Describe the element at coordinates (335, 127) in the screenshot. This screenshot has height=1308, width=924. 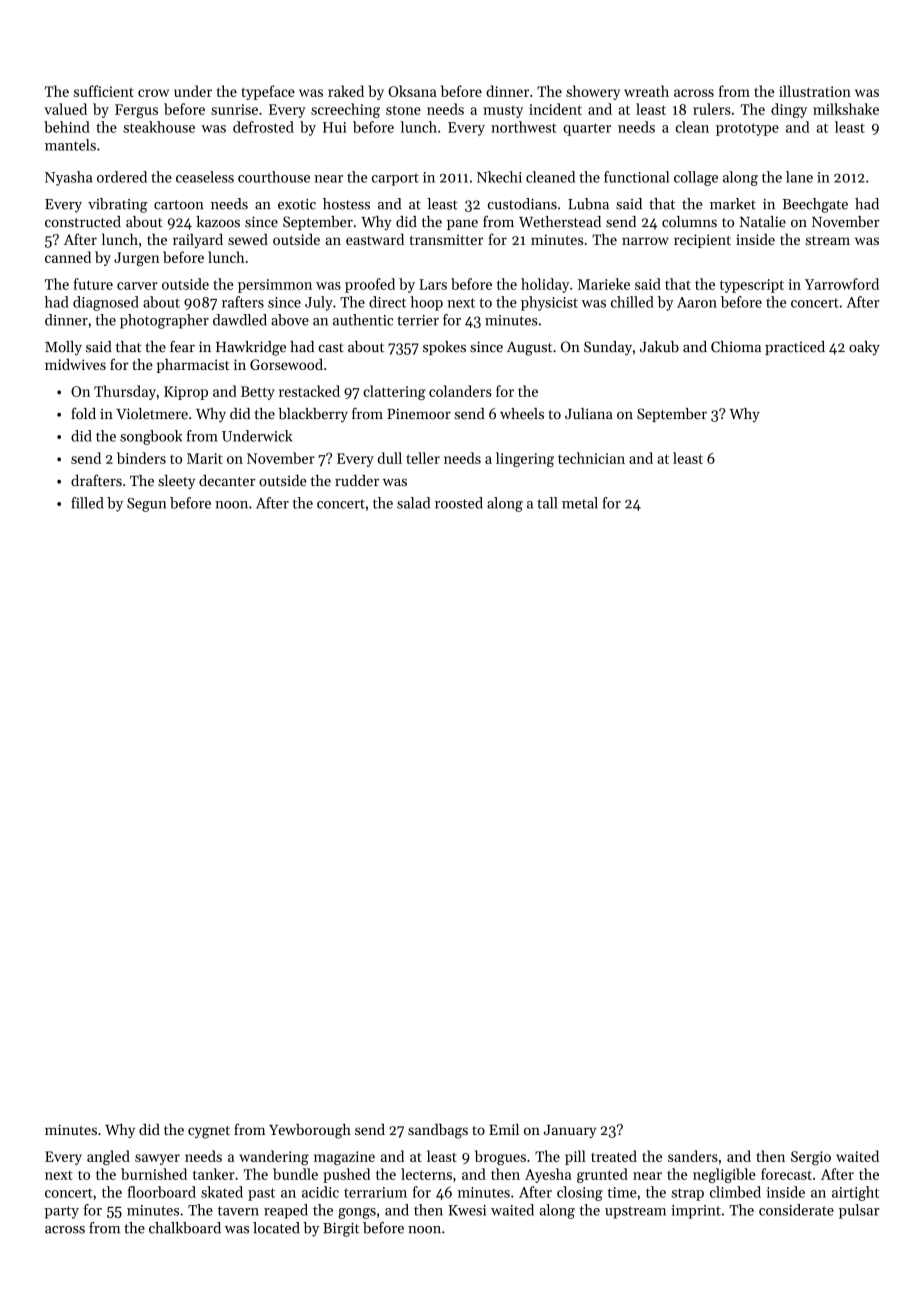
I see `Hui` at that location.
